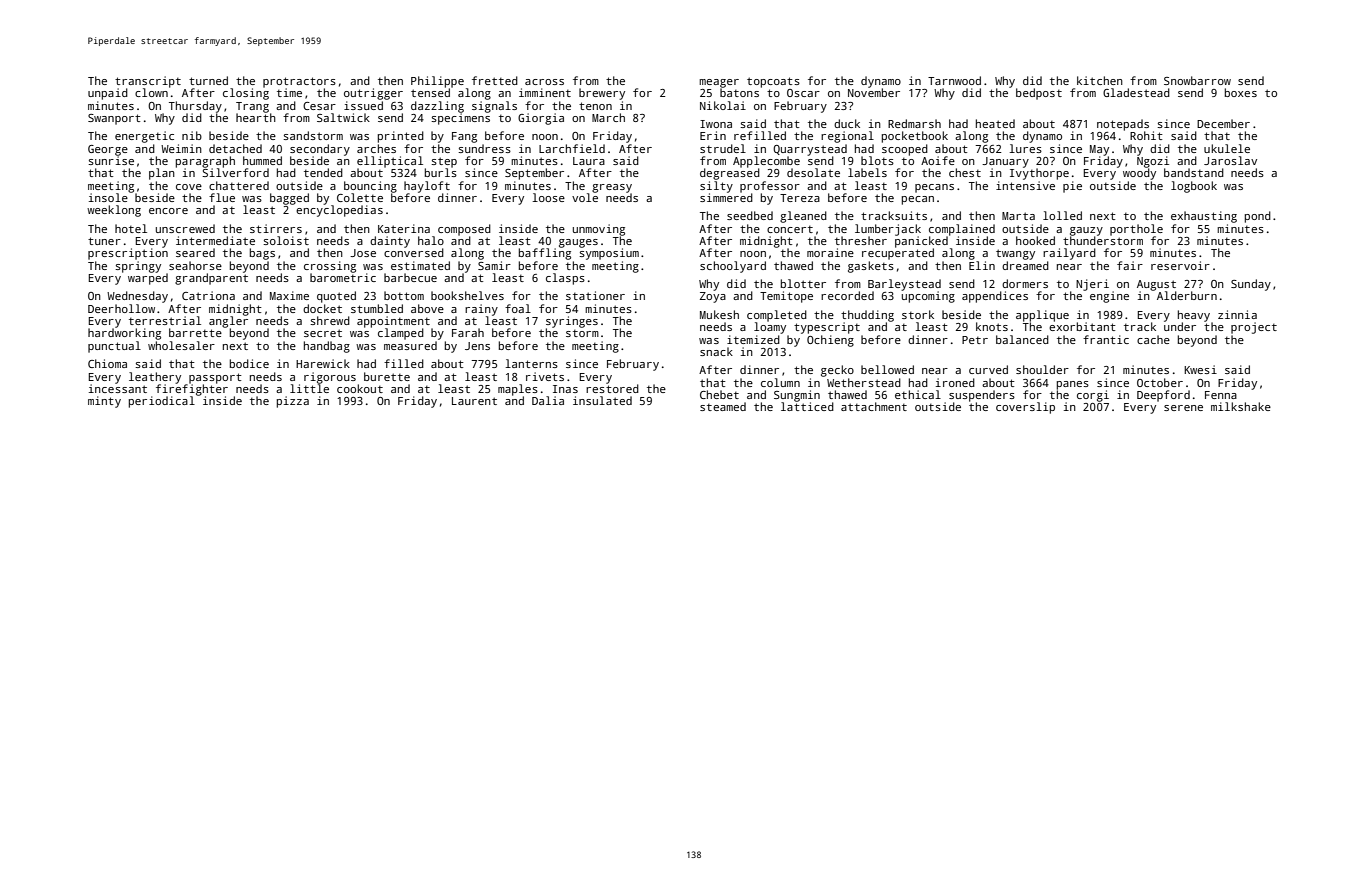  I want to click on panes, so click(1073, 385).
